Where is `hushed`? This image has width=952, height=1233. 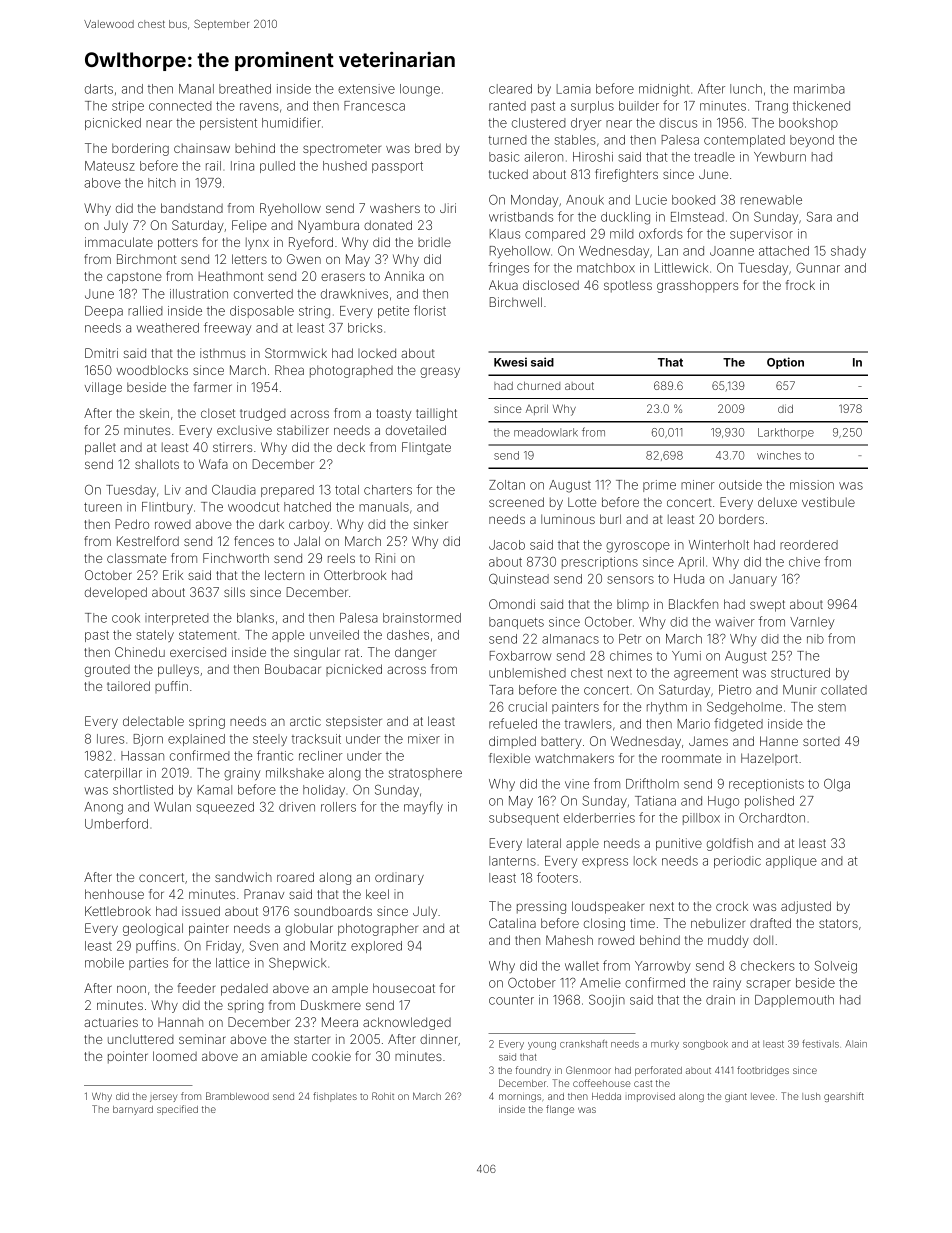 hushed is located at coordinates (345, 166).
